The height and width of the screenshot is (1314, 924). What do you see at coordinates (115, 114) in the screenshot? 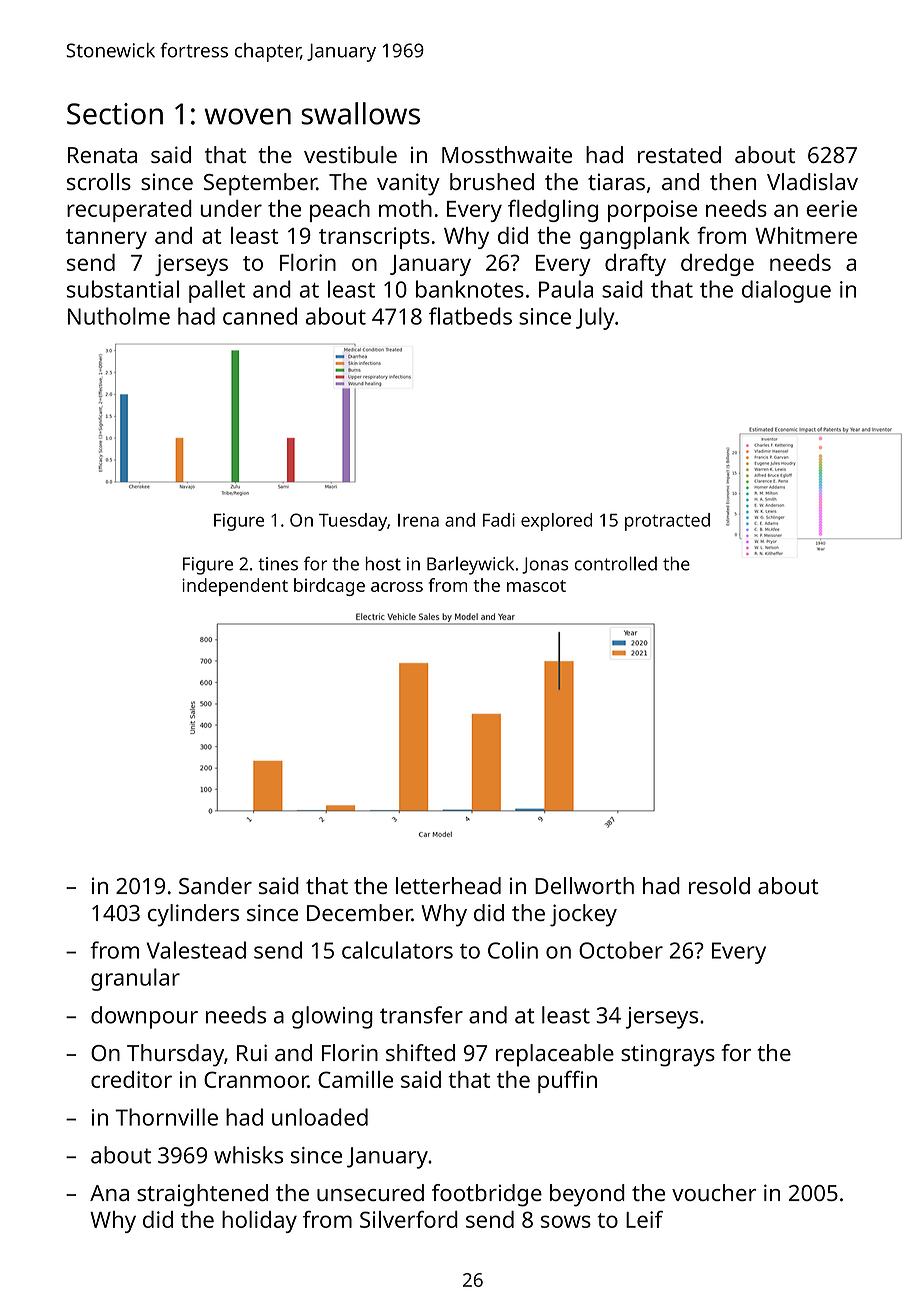
I see `Section` at bounding box center [115, 114].
